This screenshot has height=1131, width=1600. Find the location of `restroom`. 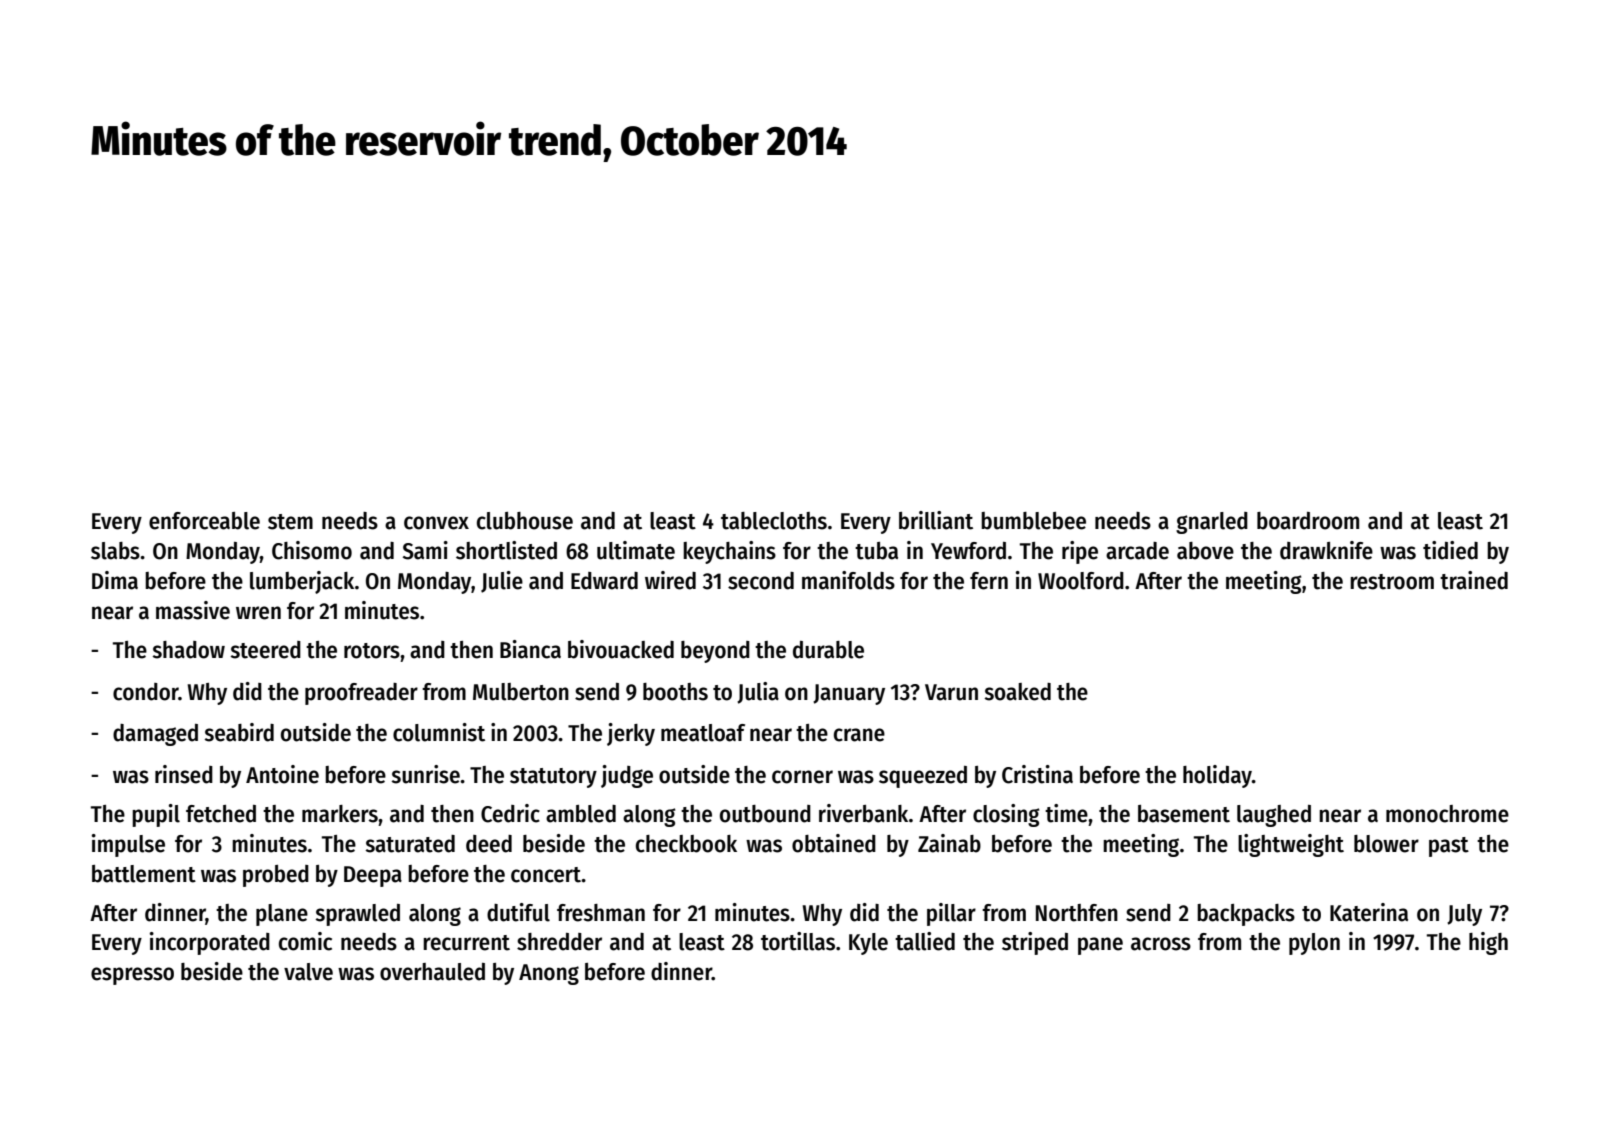

restroom is located at coordinates (1392, 582).
